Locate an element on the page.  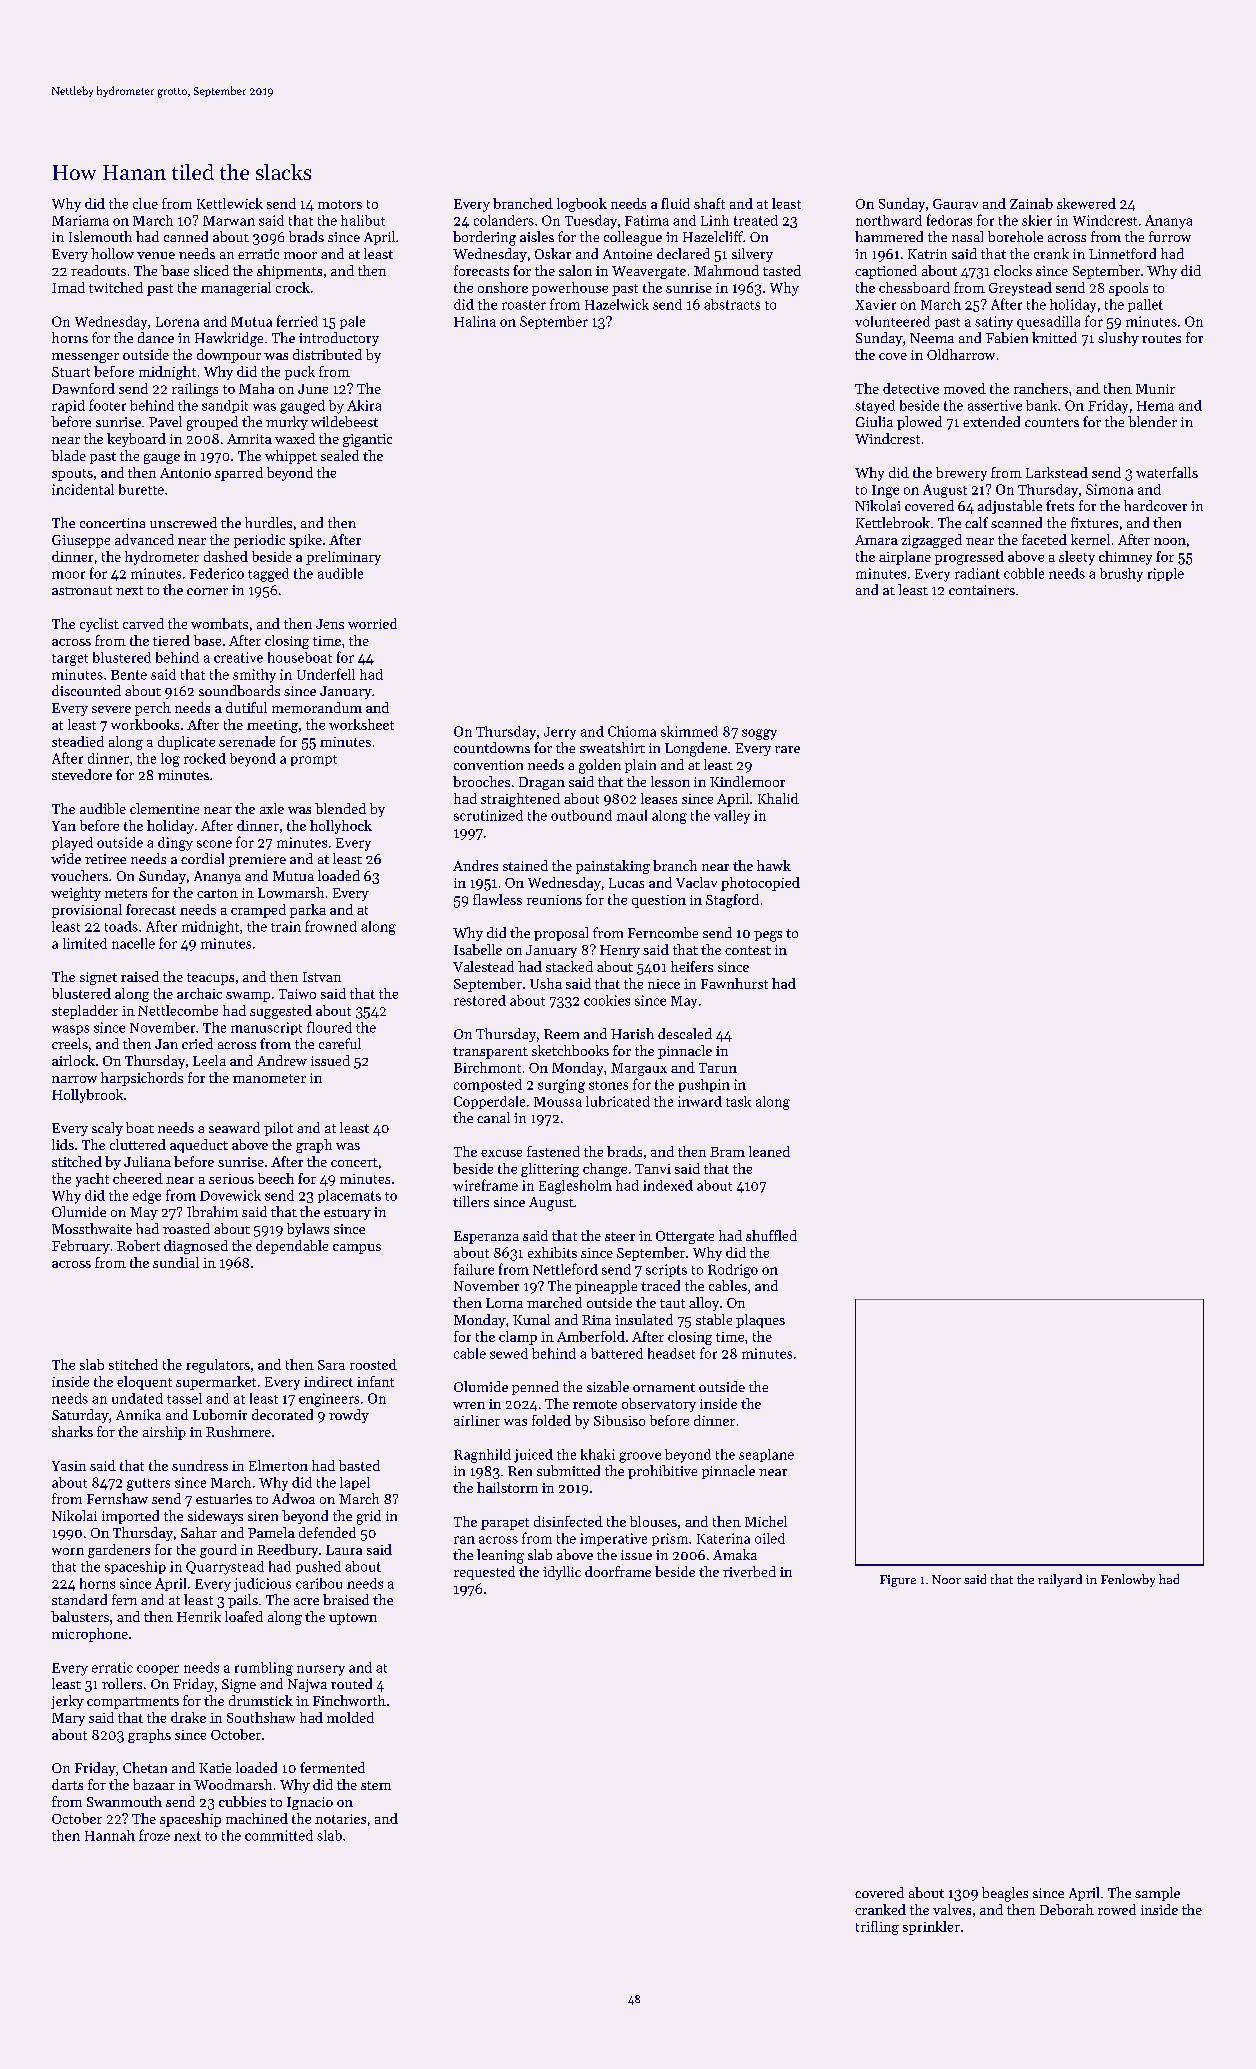
microphone is located at coordinates (90, 1635).
